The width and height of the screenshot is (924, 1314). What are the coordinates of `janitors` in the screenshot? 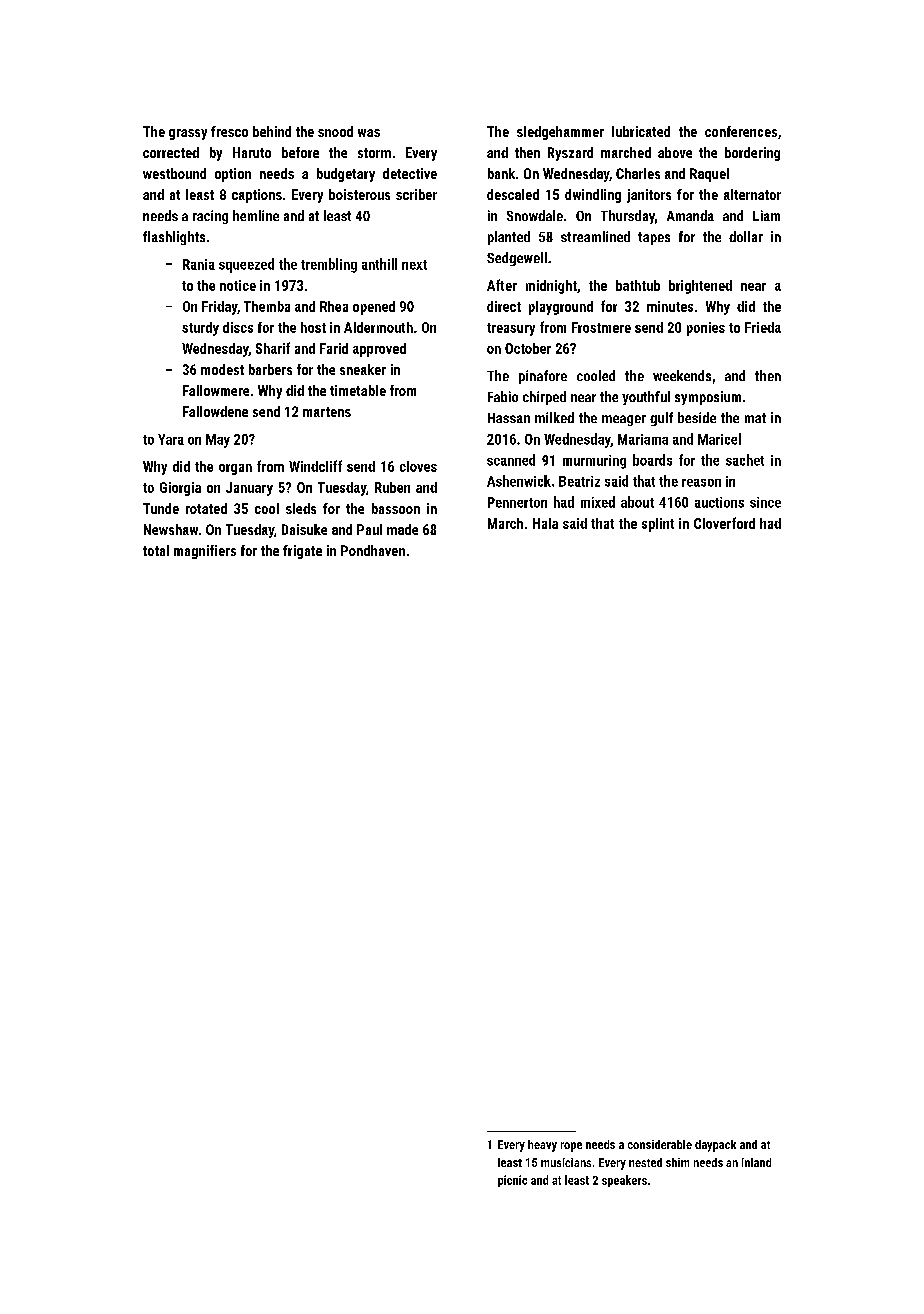 It's located at (649, 196).
